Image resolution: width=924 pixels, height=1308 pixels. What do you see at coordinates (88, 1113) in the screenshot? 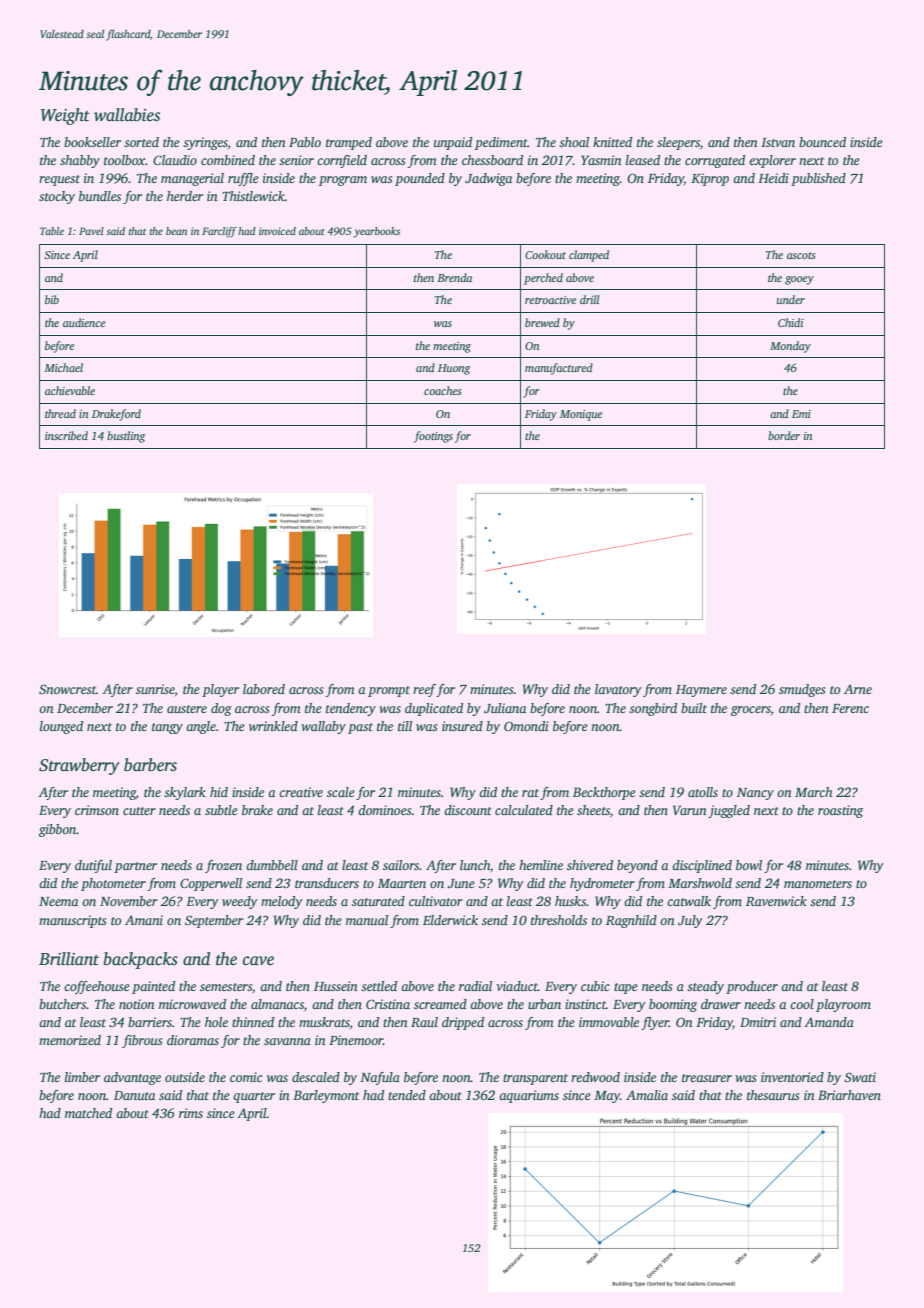
I see `matched` at bounding box center [88, 1113].
